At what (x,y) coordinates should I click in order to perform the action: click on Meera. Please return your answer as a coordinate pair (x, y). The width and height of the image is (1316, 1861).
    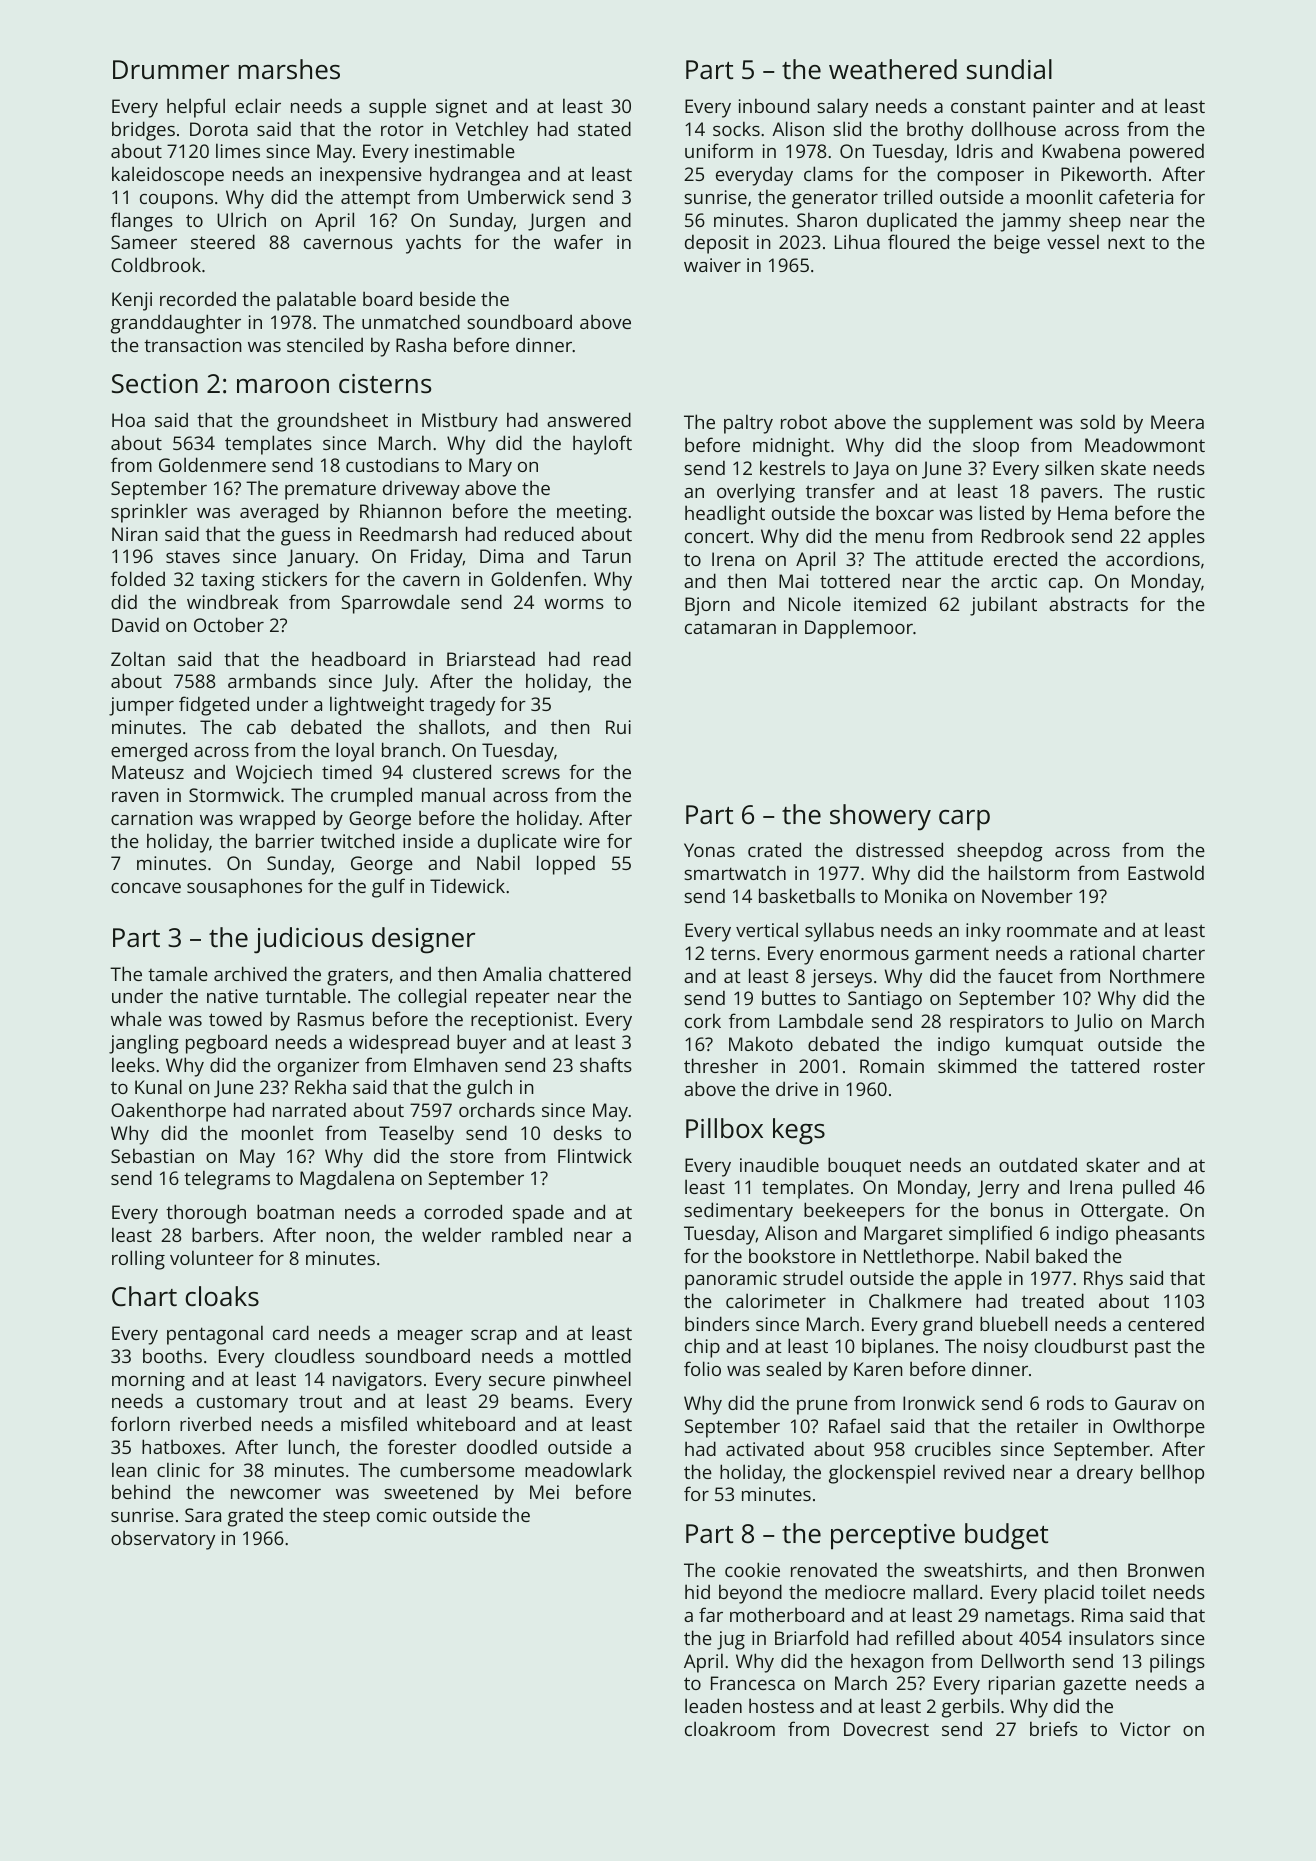
    Looking at the image, I should click on (1177, 422).
